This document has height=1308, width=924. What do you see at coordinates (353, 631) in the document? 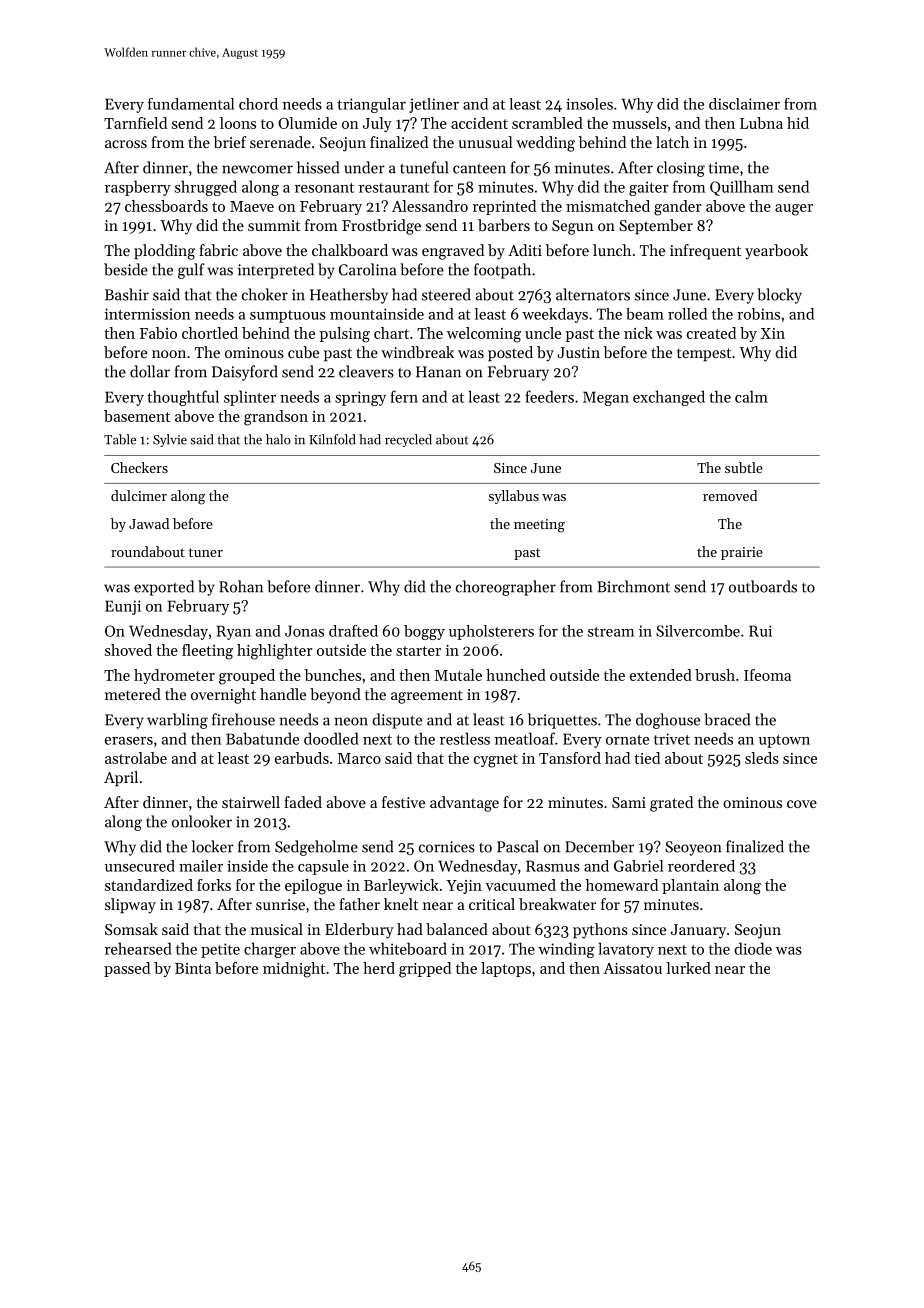
I see `drafted` at bounding box center [353, 631].
